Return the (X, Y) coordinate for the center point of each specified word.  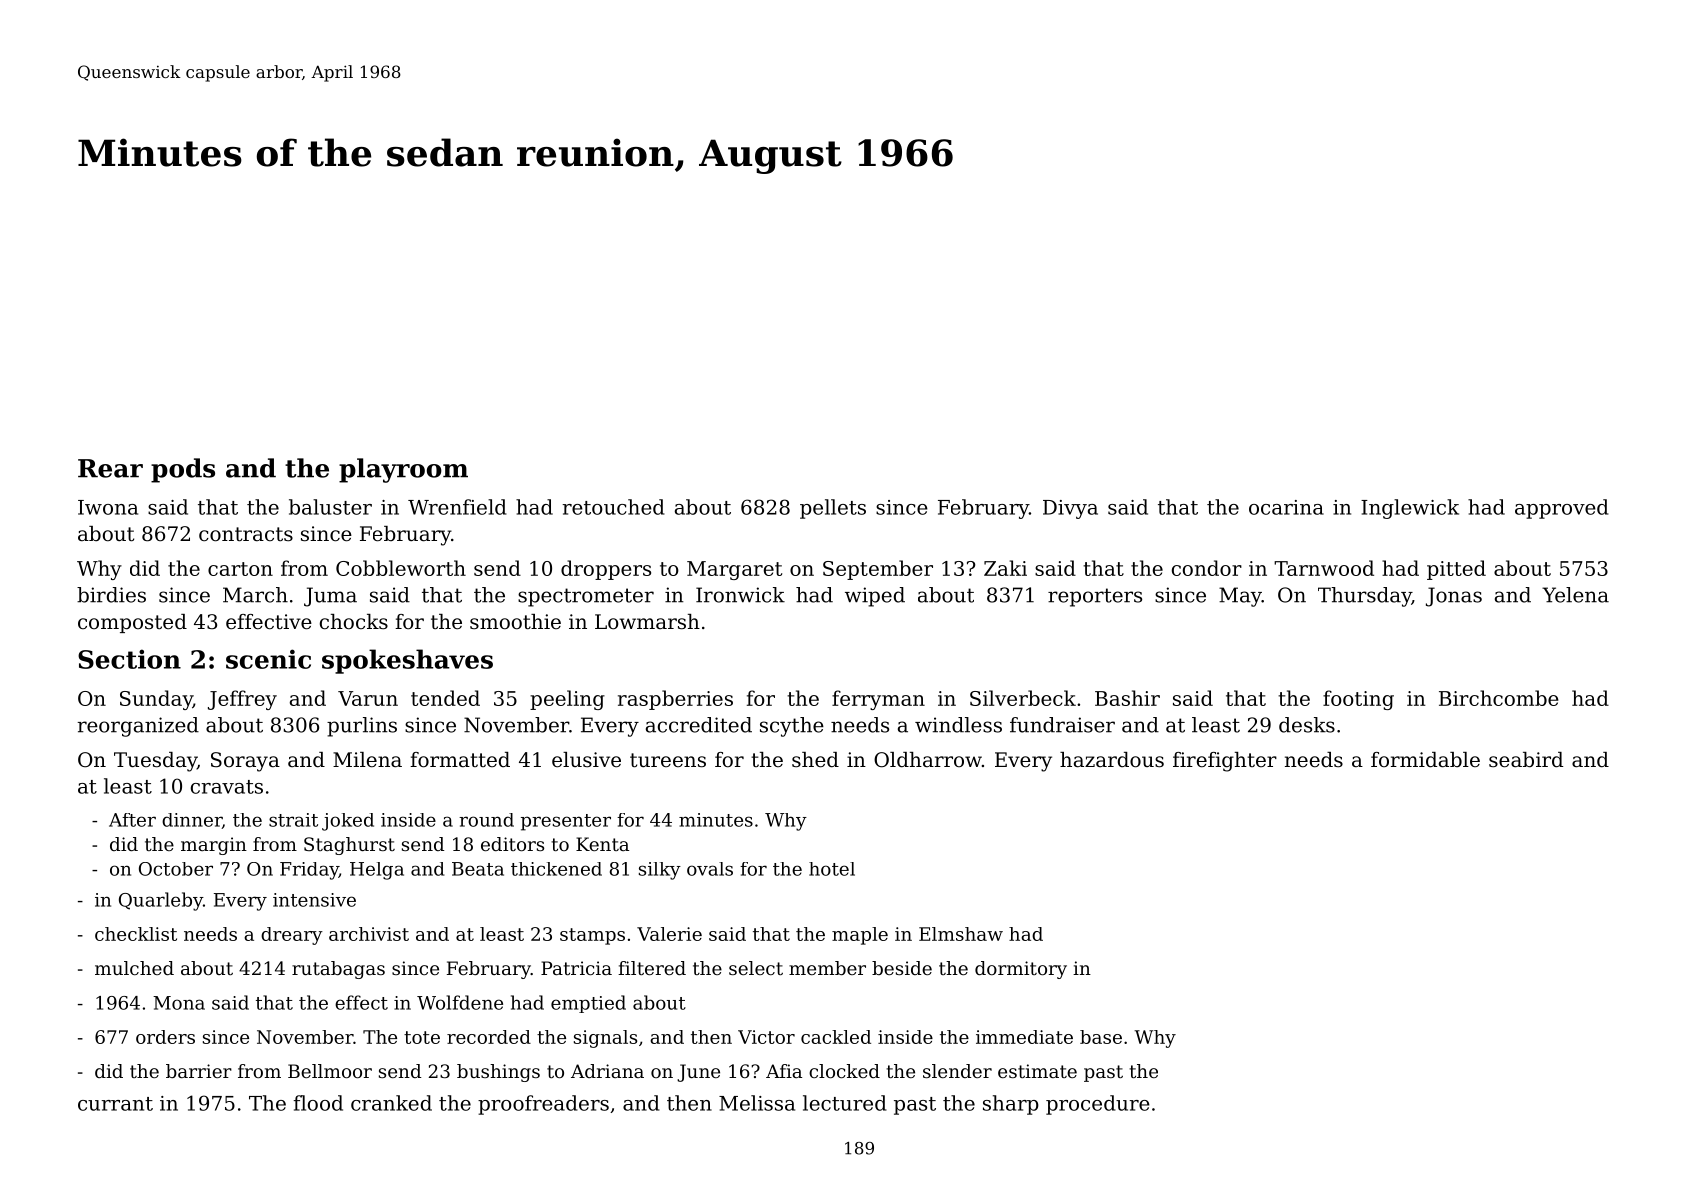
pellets (833, 509)
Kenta (602, 844)
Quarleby (161, 901)
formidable (1425, 760)
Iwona (108, 507)
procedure (1098, 1105)
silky (660, 871)
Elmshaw (961, 934)
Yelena (1575, 595)
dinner (192, 821)
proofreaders (543, 1105)
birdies (111, 595)
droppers (606, 570)
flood (318, 1103)
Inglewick (1410, 509)
